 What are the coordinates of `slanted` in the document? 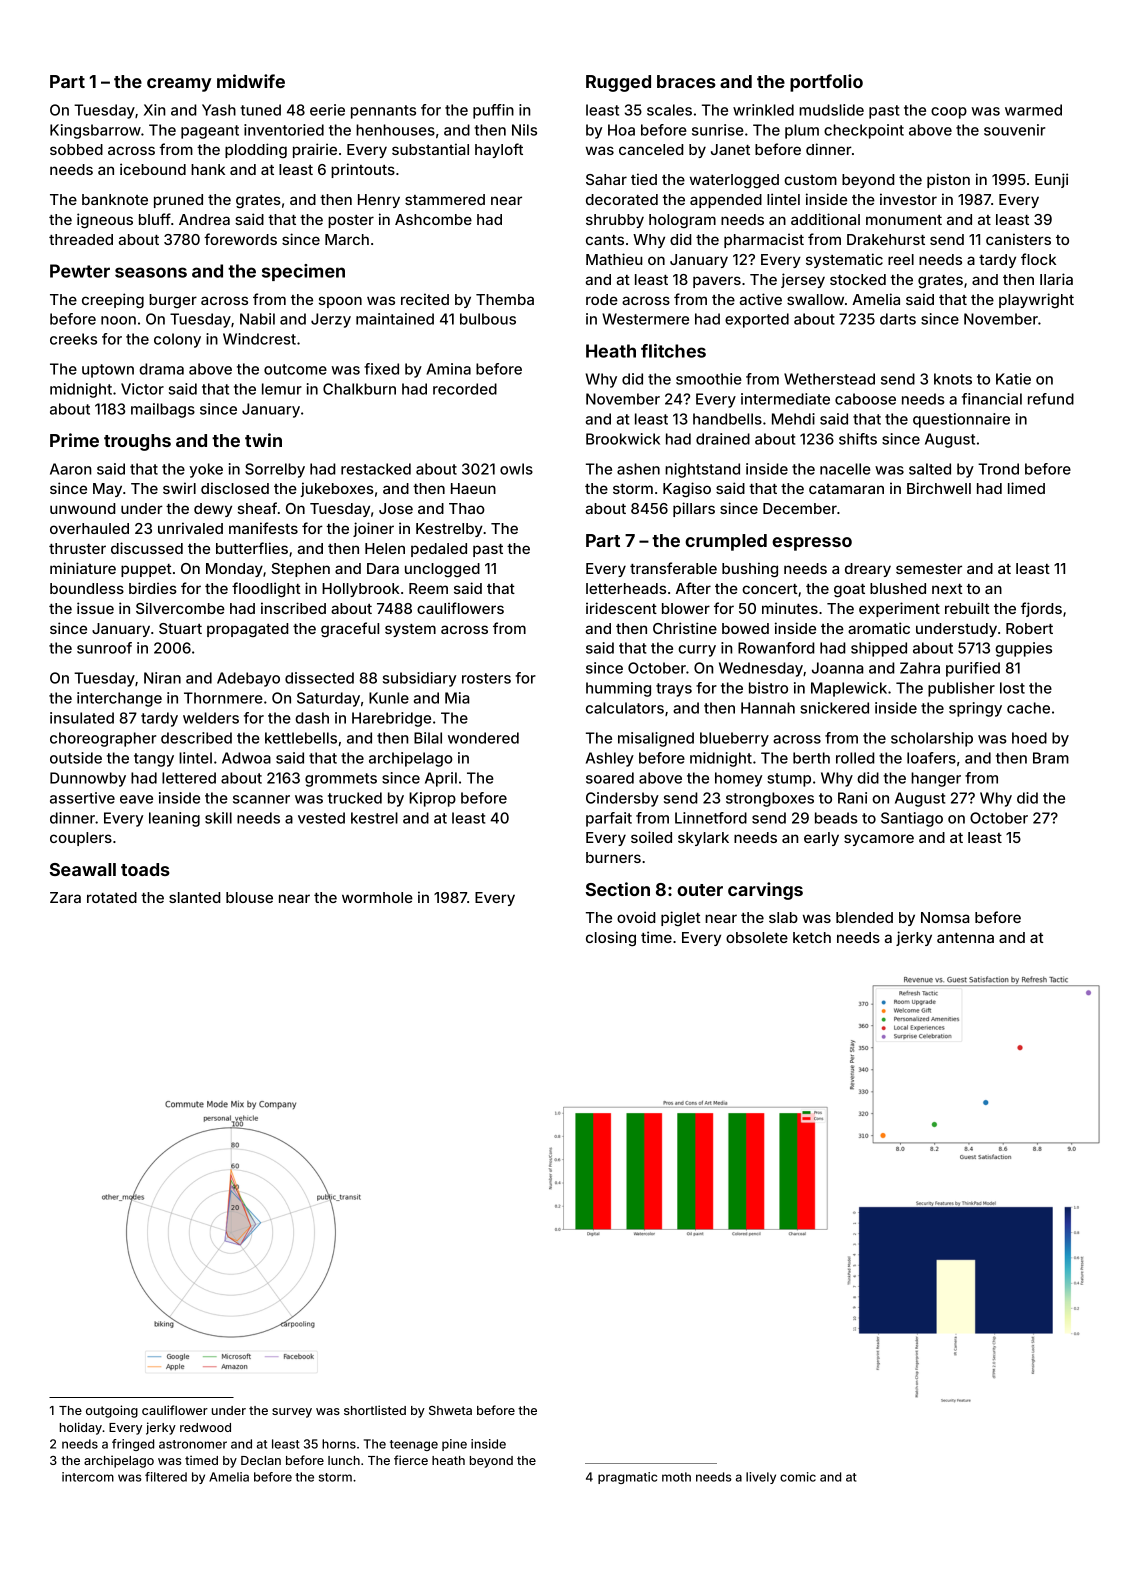 It's located at (194, 897).
